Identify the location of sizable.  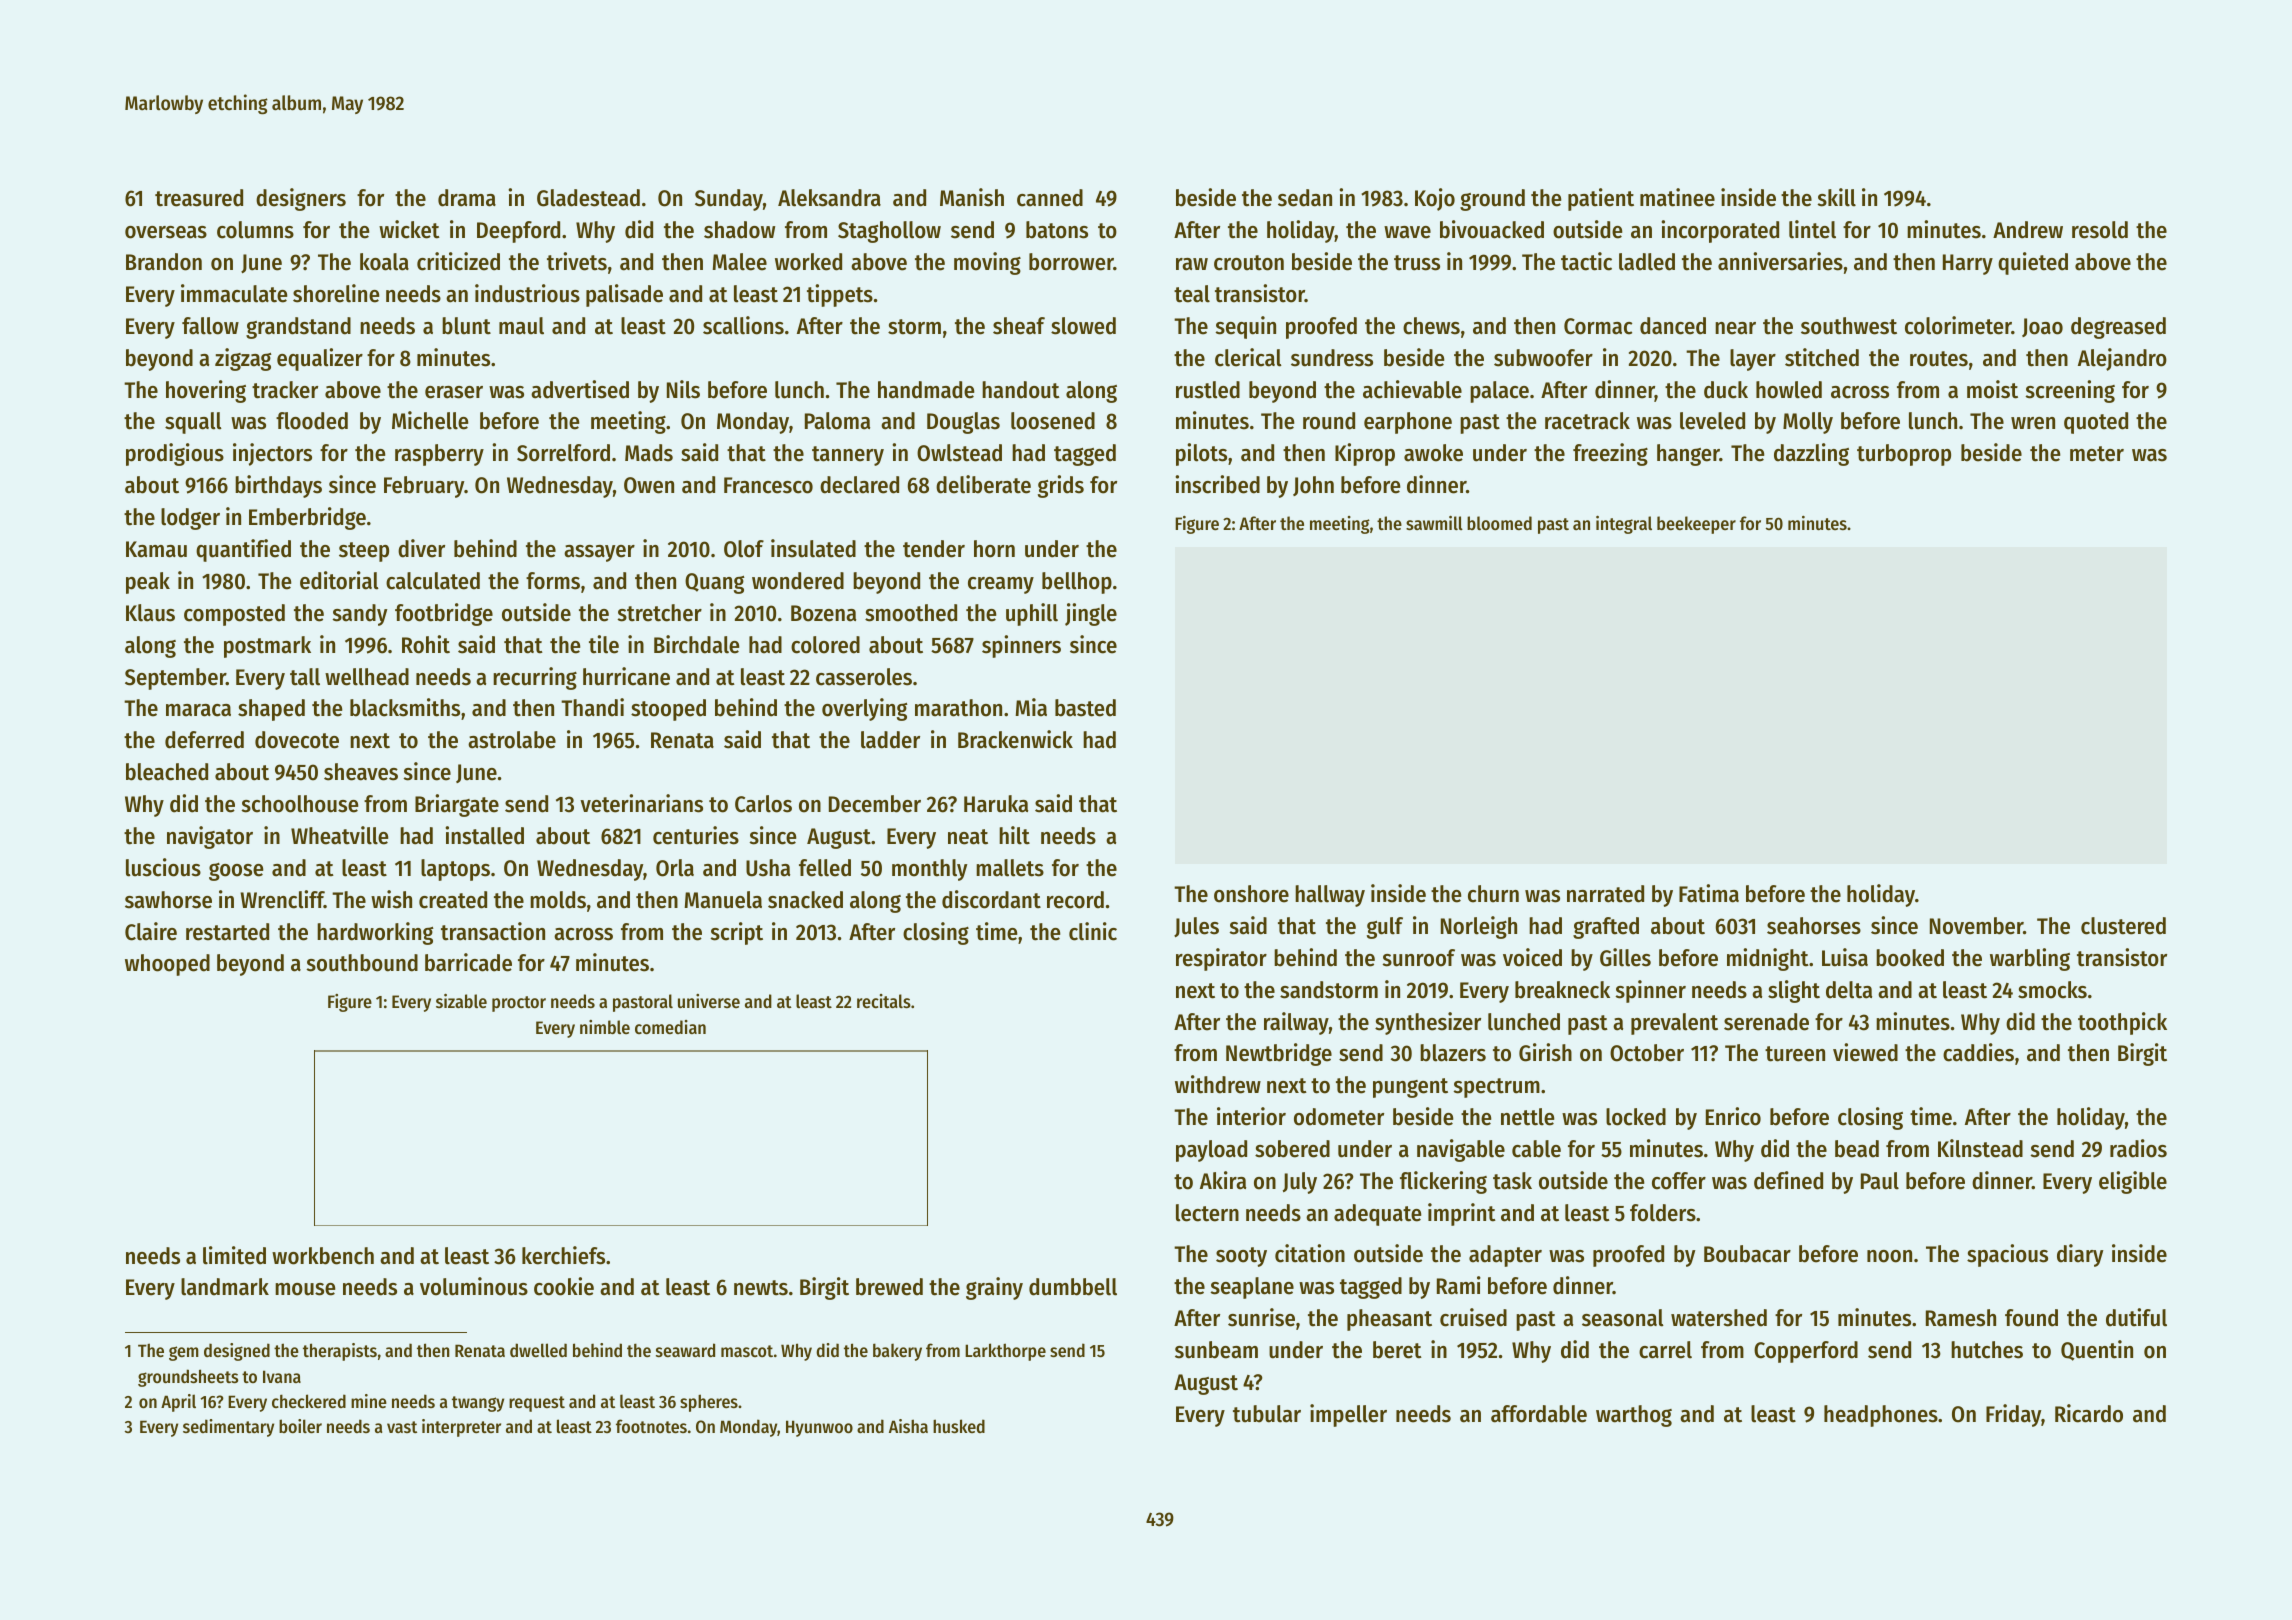
(461, 1001).
